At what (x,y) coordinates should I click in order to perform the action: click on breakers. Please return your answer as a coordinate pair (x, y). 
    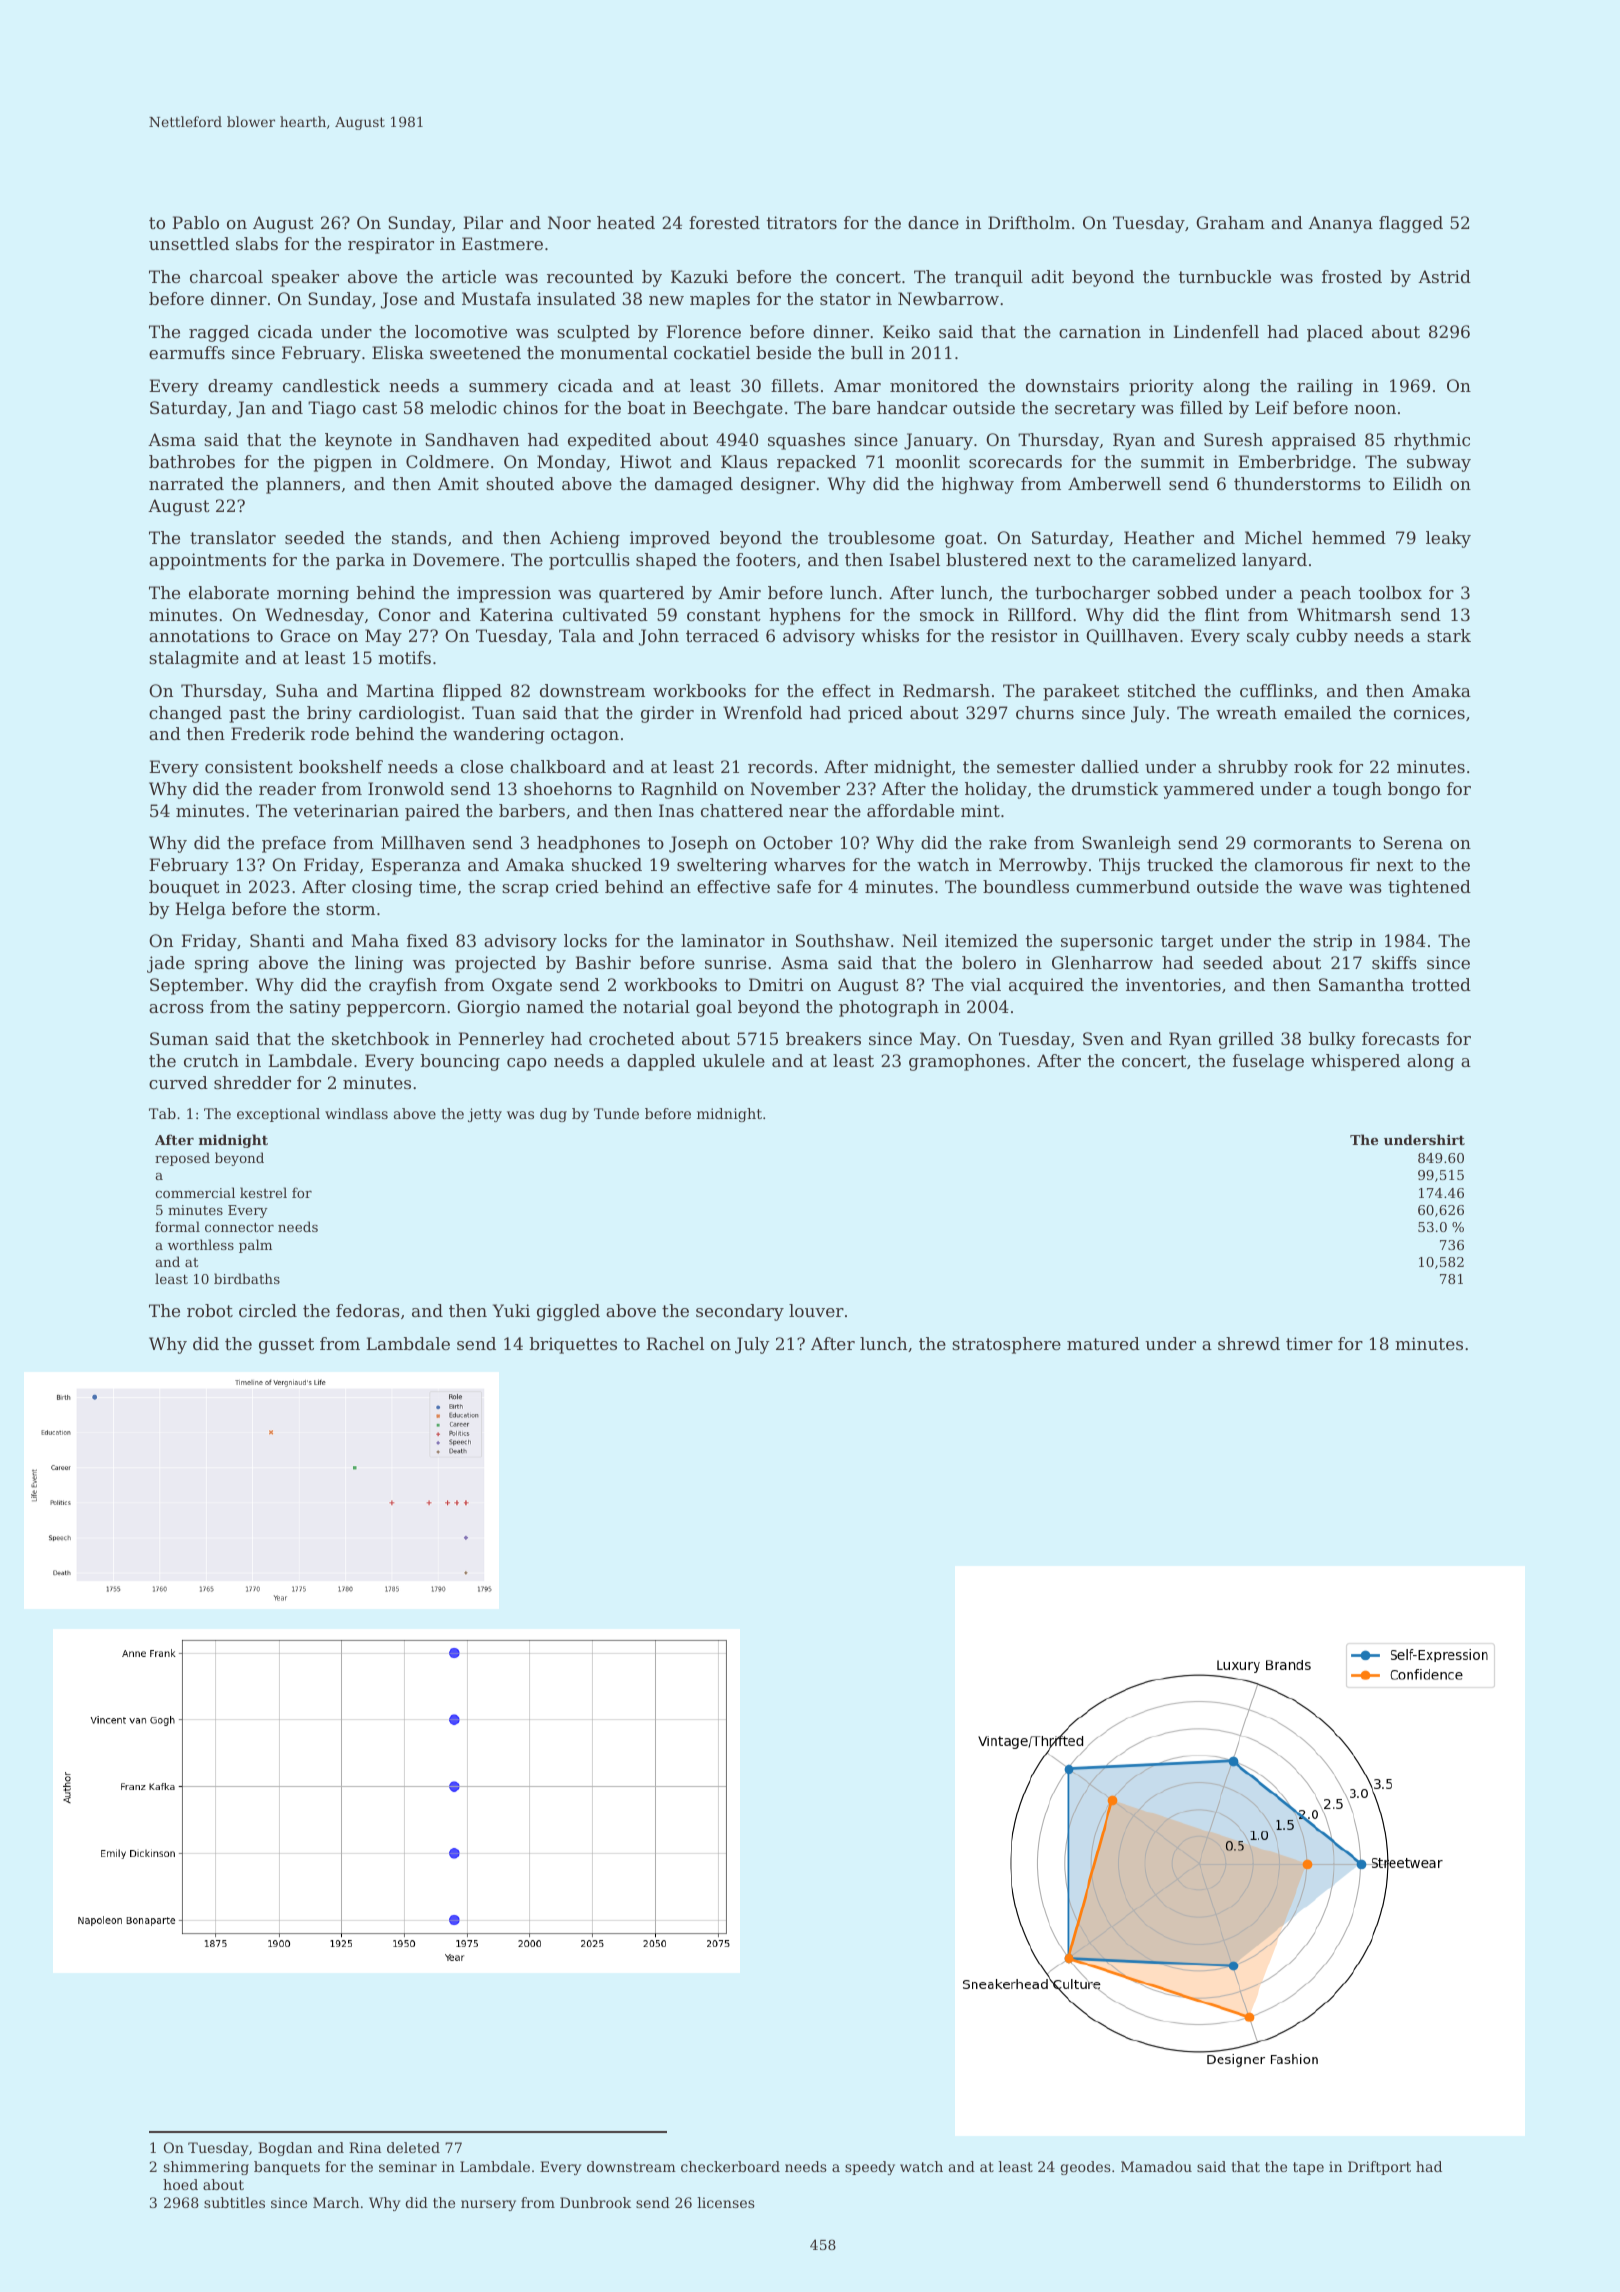
    Looking at the image, I should click on (823, 1038).
